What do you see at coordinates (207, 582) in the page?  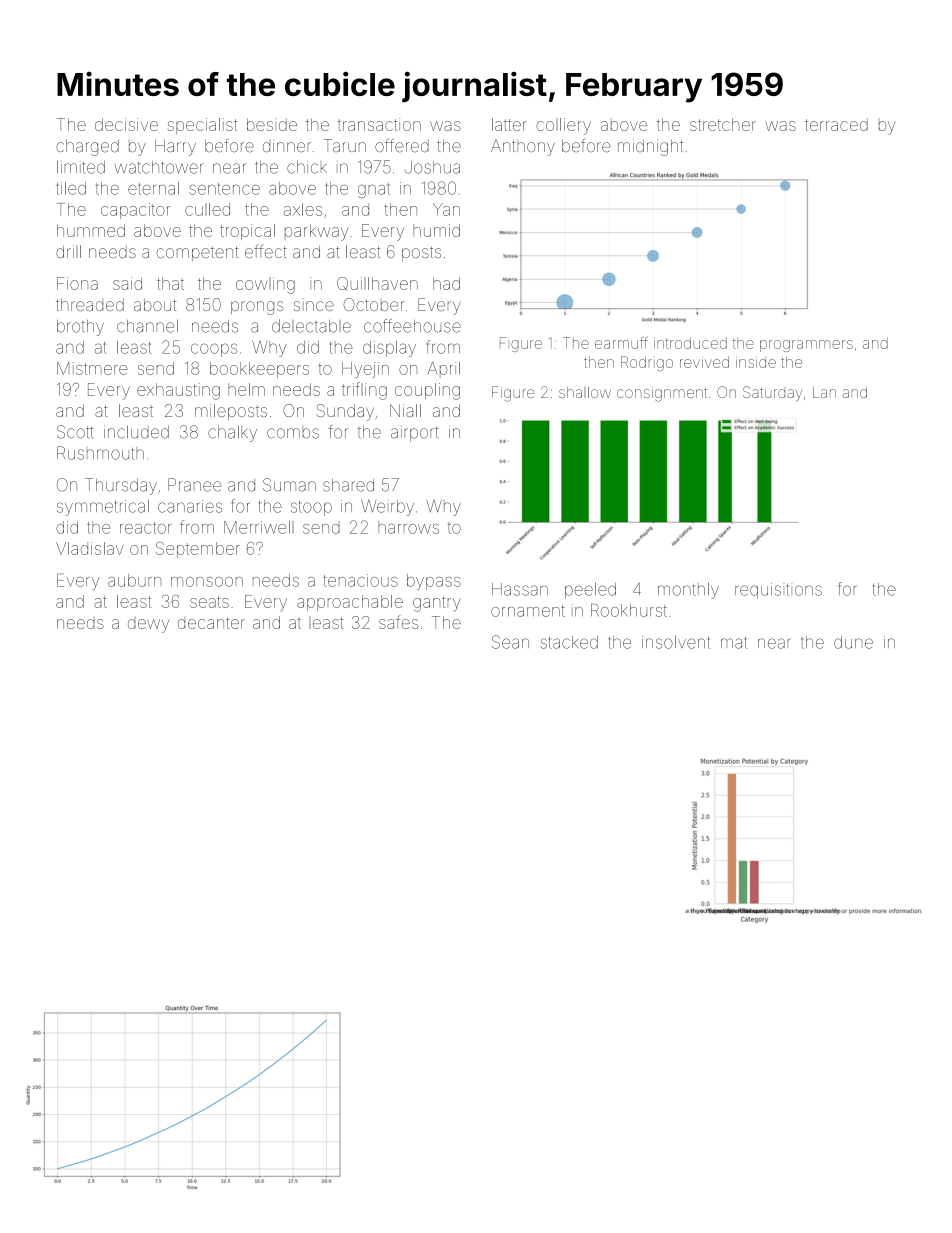 I see `monsoon` at bounding box center [207, 582].
